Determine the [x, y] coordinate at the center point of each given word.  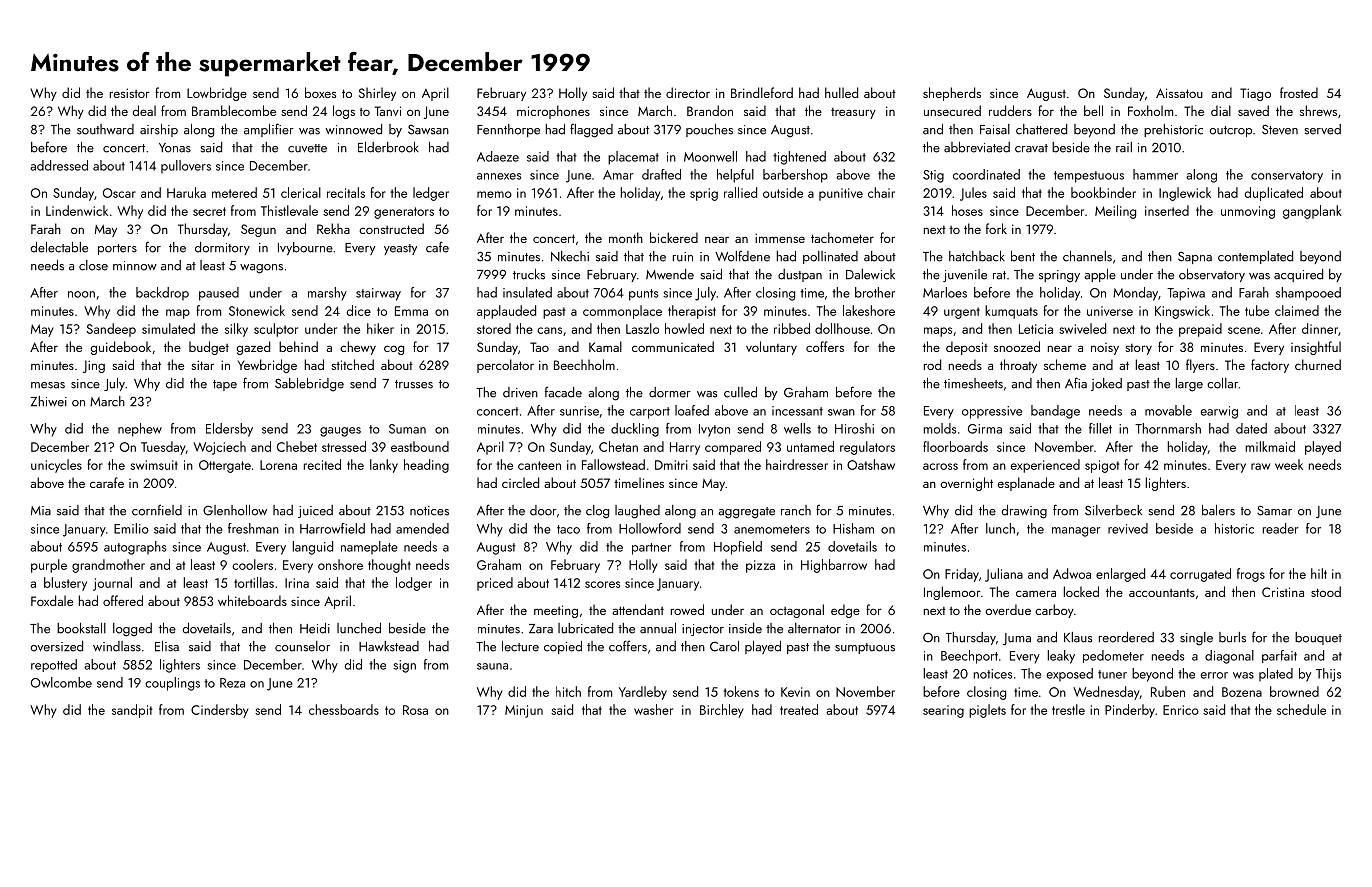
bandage [1055, 412]
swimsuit [154, 465]
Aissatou [1179, 93]
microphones [553, 112]
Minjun [524, 711]
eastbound [420, 446]
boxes [320, 92]
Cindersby [220, 711]
